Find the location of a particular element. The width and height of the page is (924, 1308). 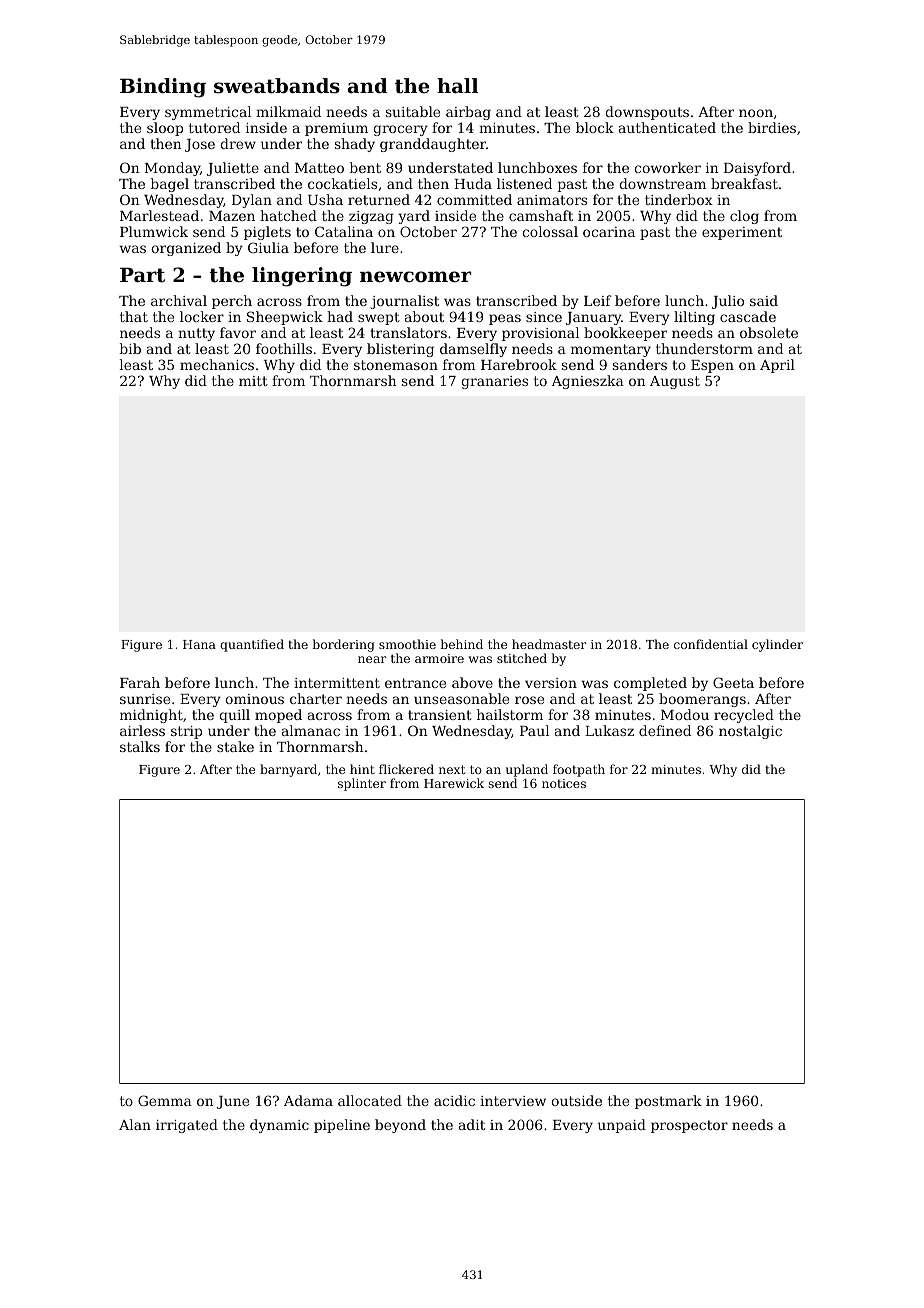

downspouts is located at coordinates (647, 113).
